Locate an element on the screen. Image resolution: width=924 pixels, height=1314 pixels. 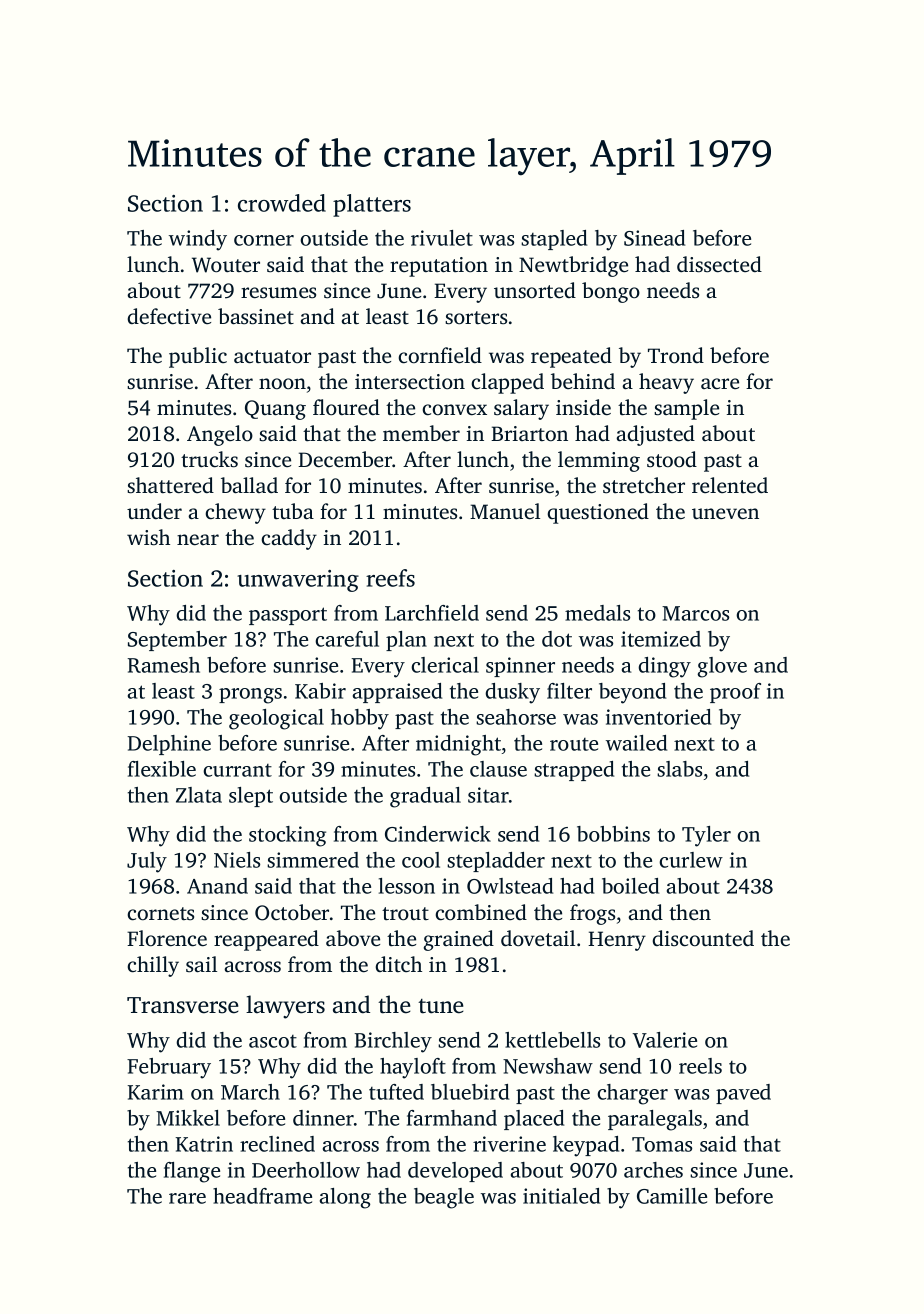
chilly is located at coordinates (153, 966).
